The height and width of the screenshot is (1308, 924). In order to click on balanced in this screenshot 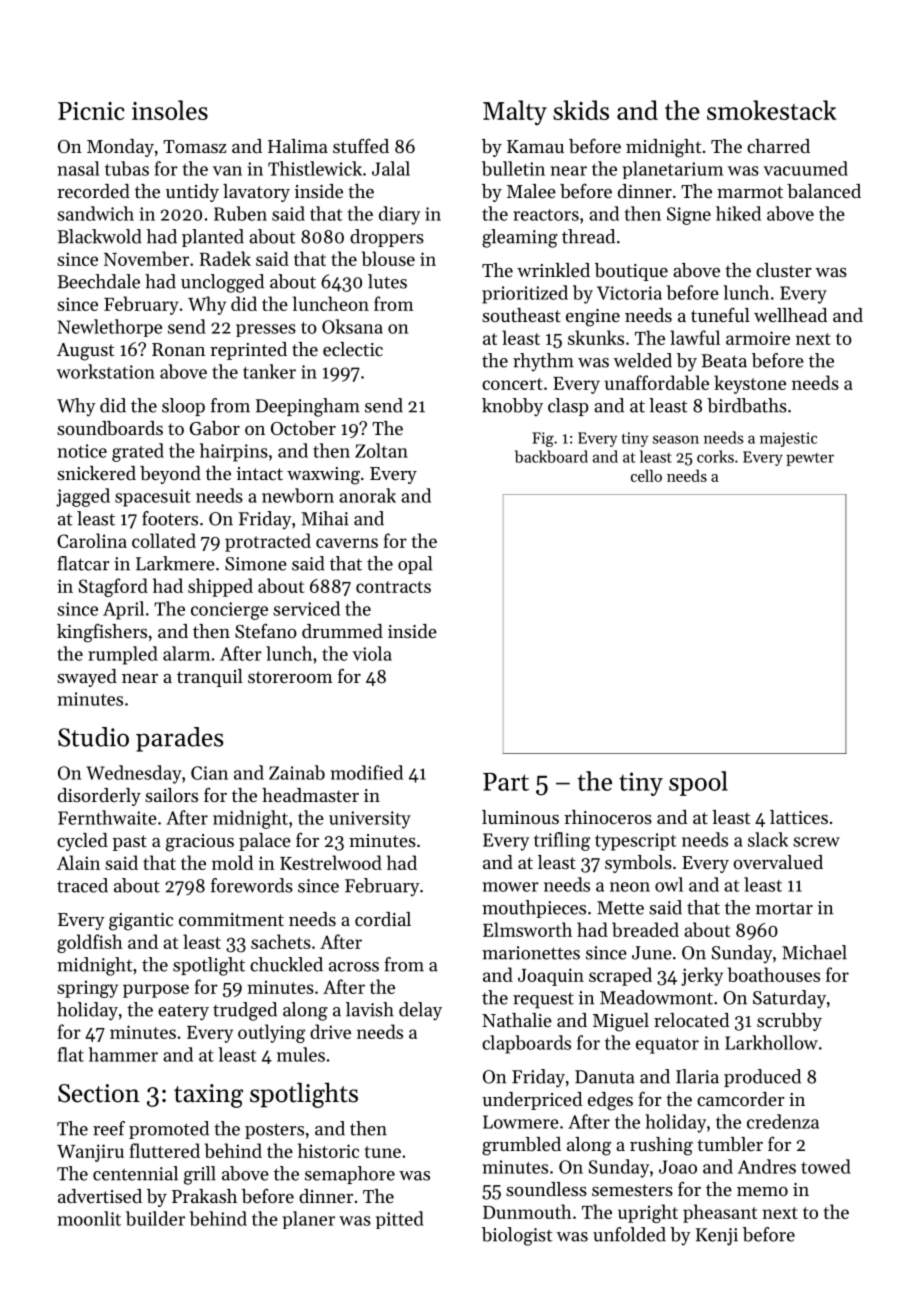, I will do `click(824, 191)`.
